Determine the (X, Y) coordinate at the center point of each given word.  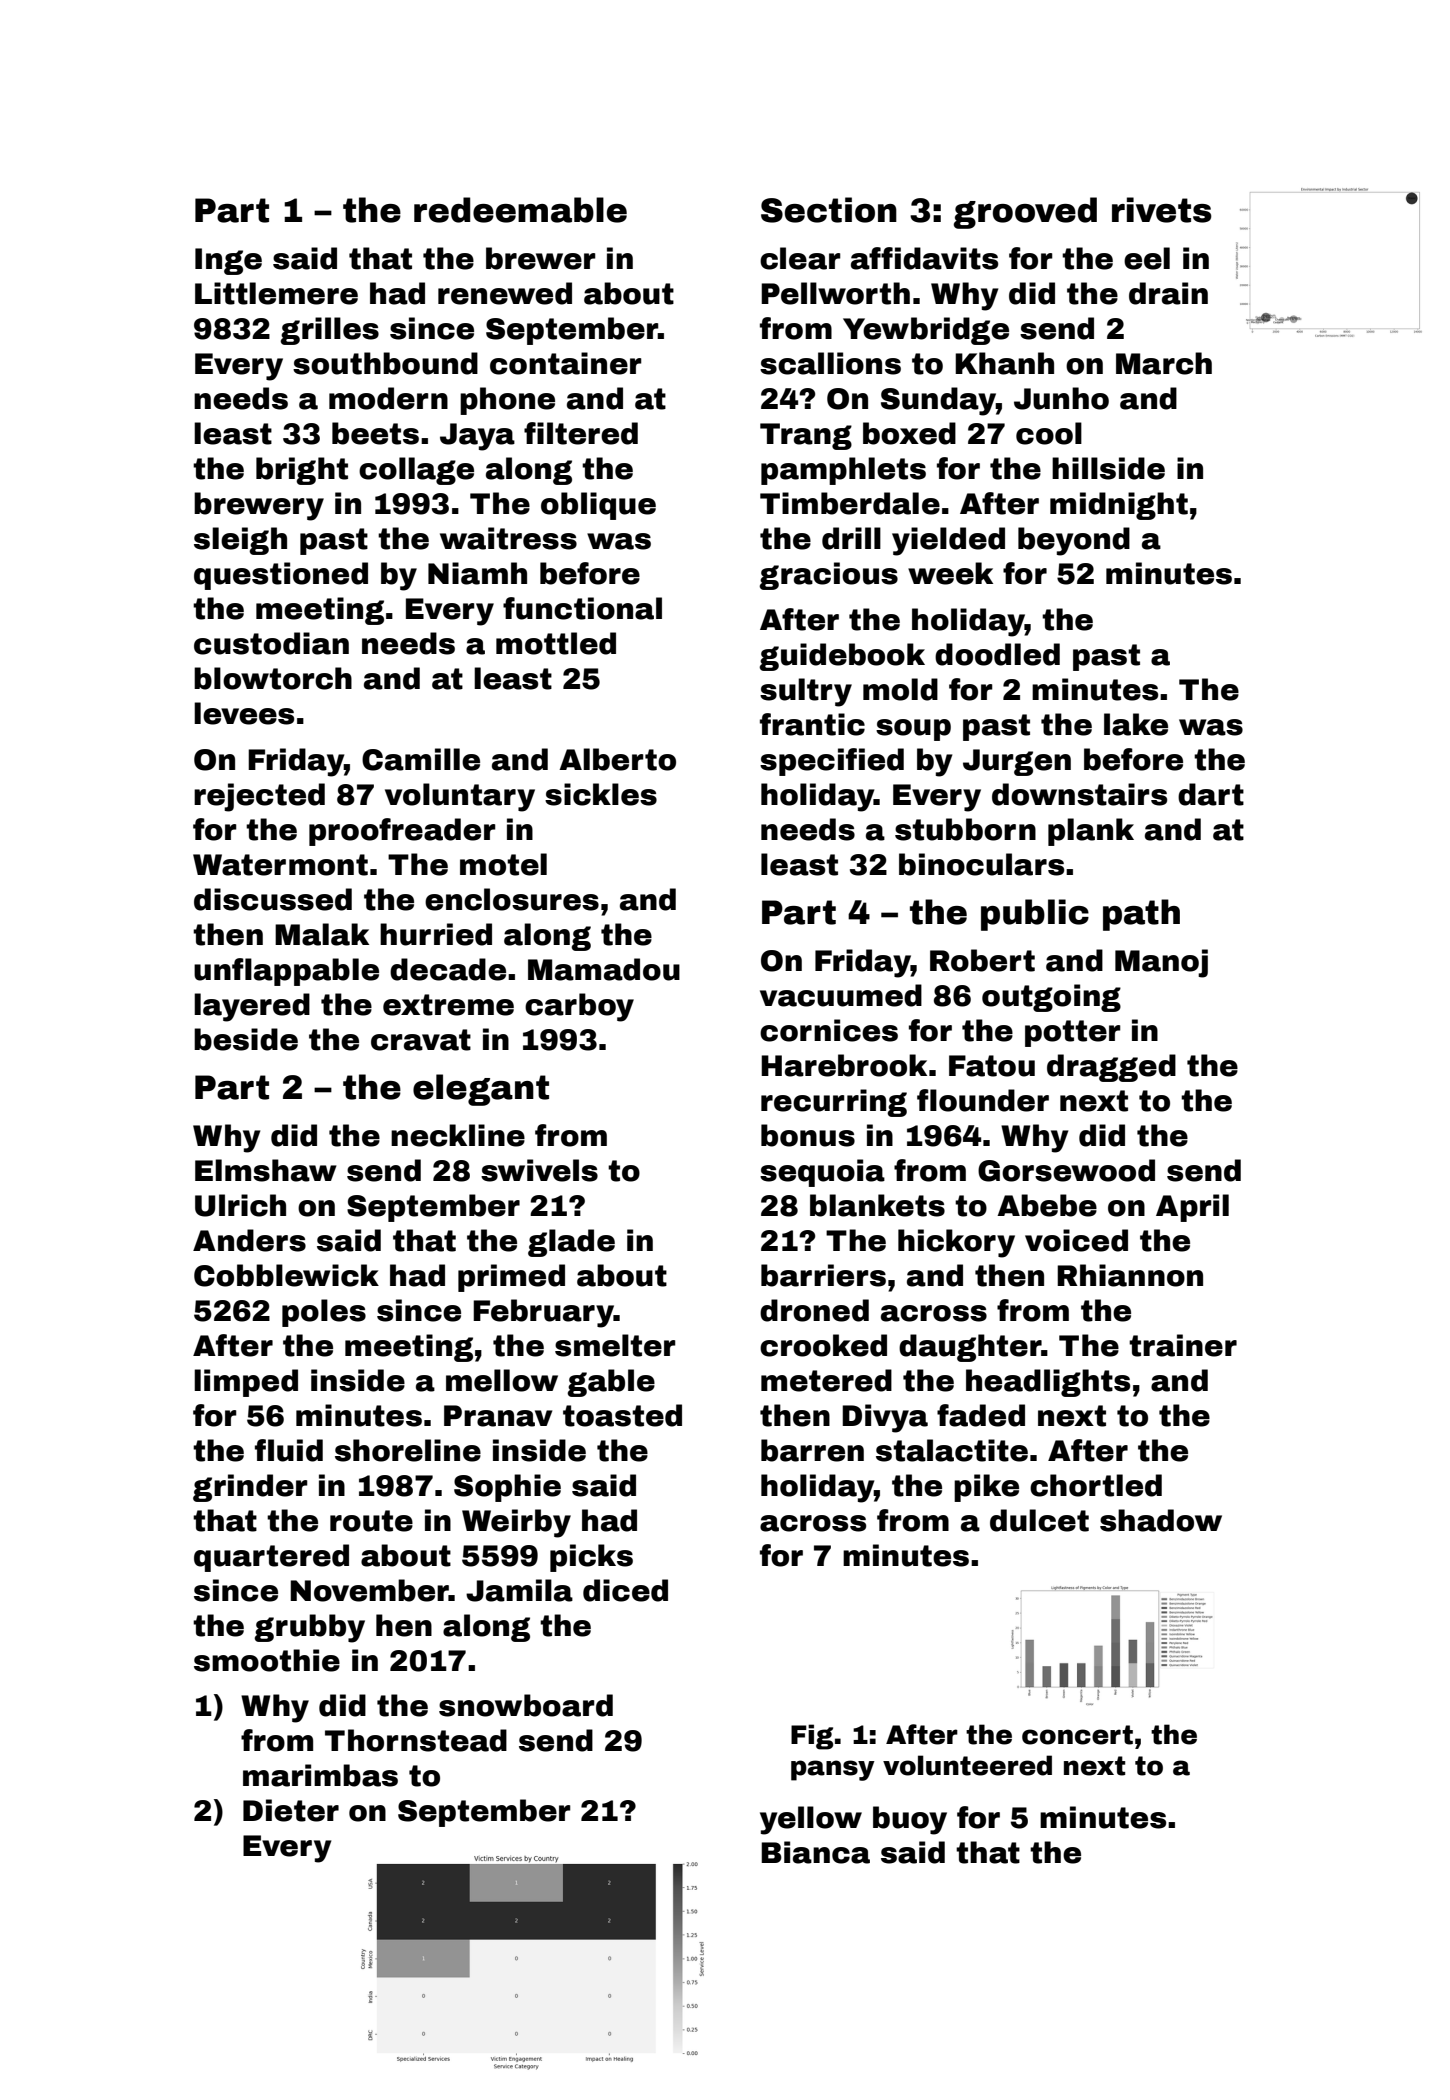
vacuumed (841, 995)
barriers (823, 1275)
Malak (322, 934)
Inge (228, 261)
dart (1211, 794)
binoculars (981, 864)
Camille (421, 759)
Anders (249, 1240)
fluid (289, 1450)
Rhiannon (1130, 1275)
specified (832, 762)
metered (826, 1380)
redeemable (520, 210)
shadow (1161, 1520)
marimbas (320, 1775)
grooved (1025, 213)
